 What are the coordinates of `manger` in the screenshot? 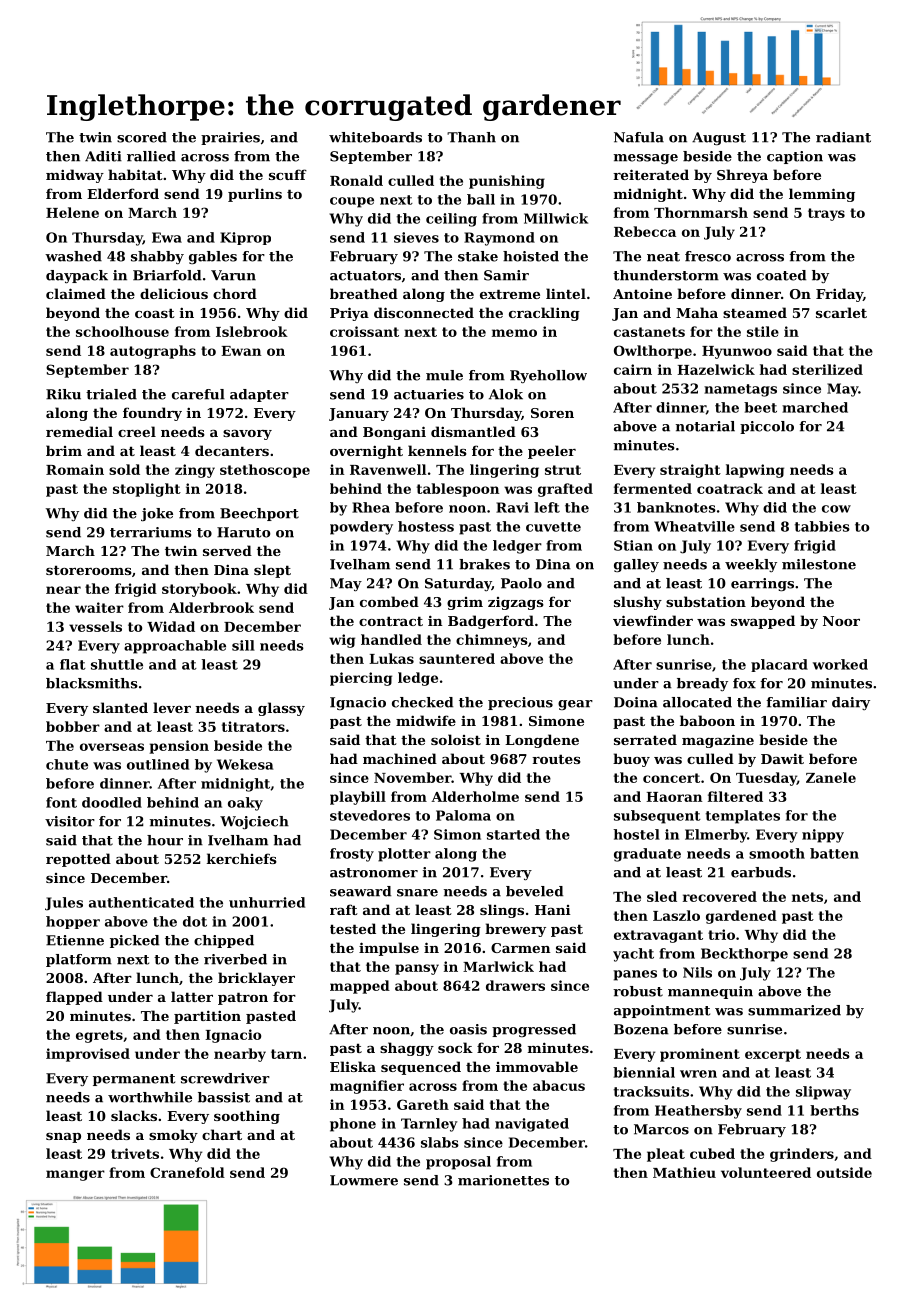 It's located at (75, 1175).
